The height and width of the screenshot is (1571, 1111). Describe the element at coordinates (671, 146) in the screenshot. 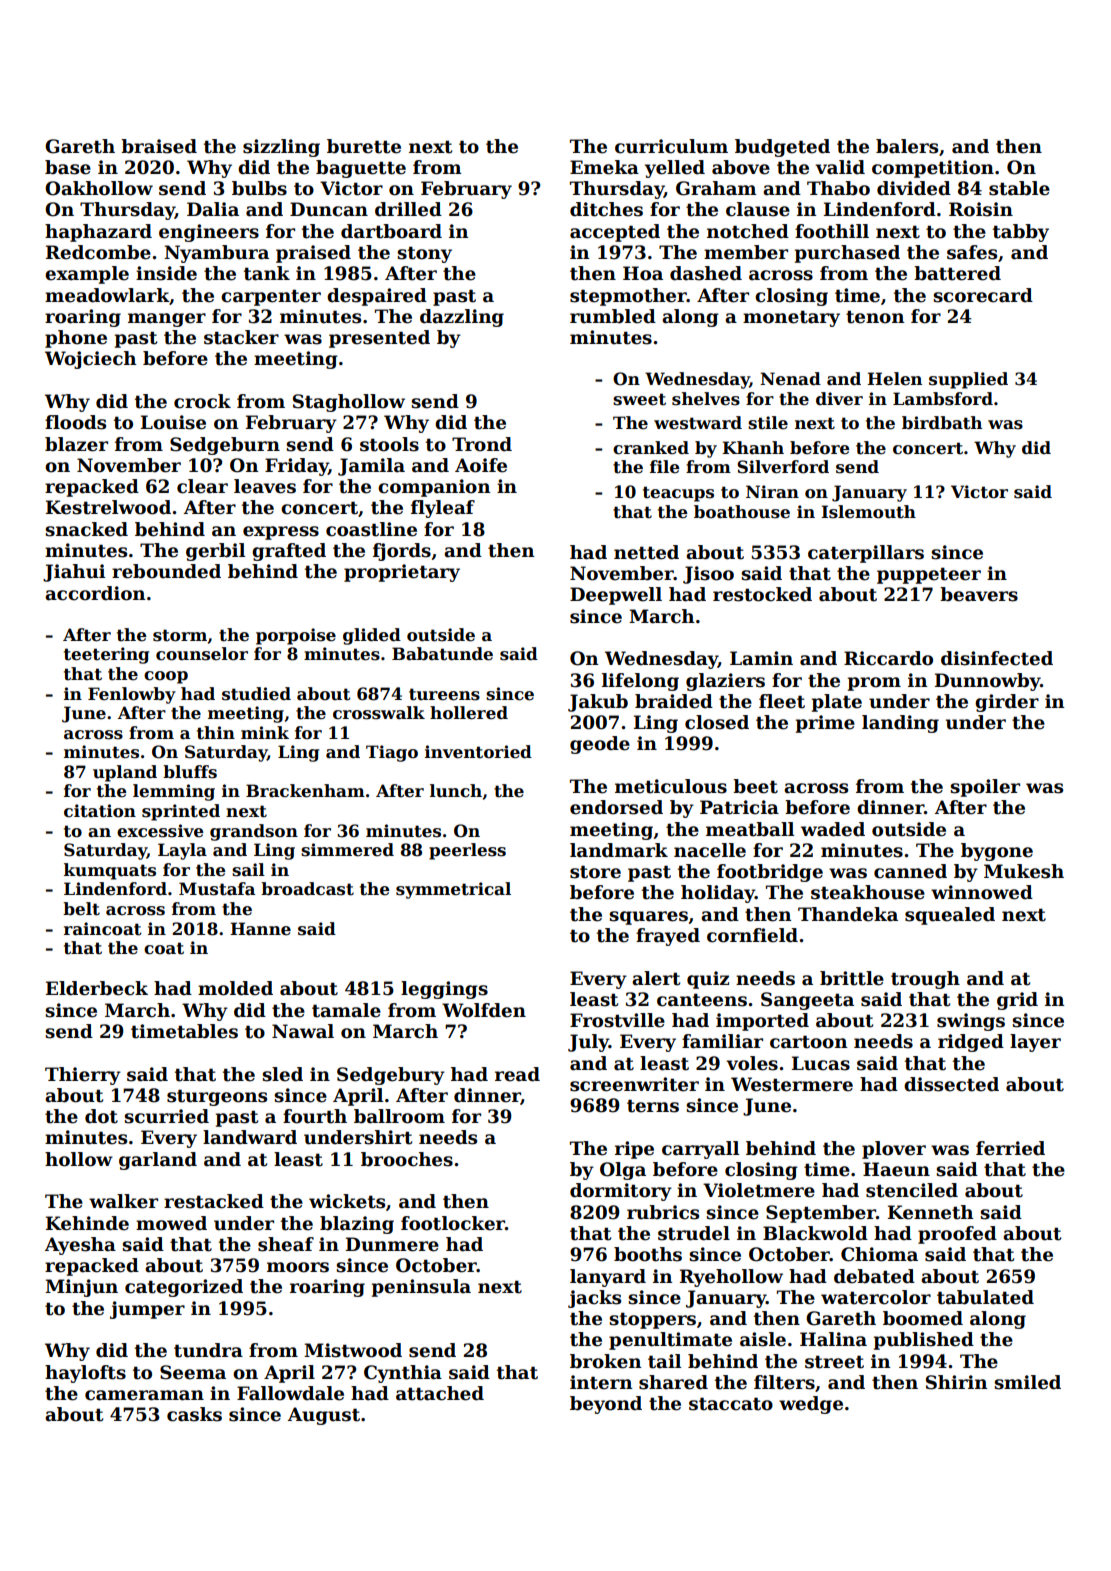

I see `curriculum` at that location.
